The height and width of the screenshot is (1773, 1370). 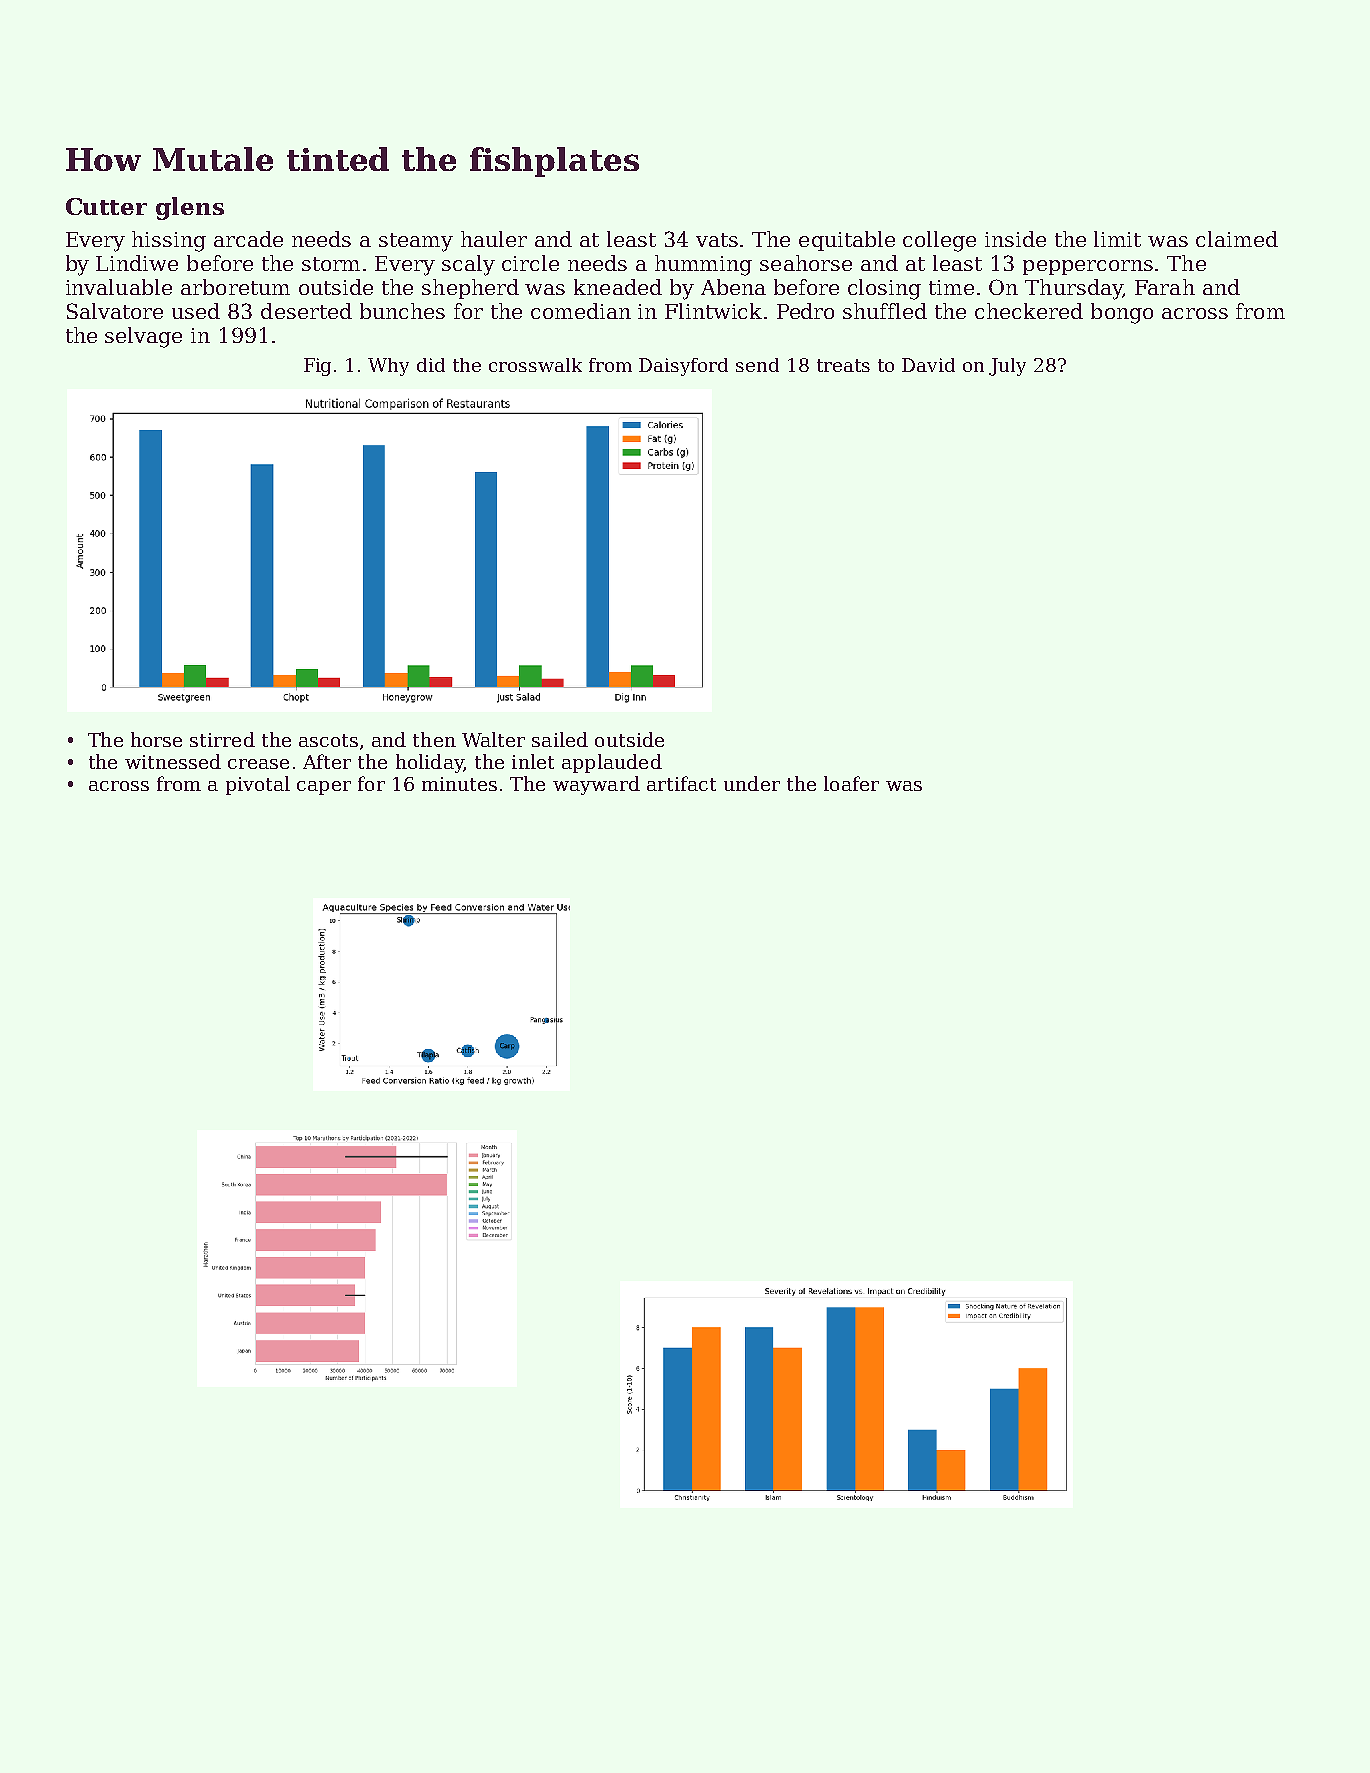 I want to click on stirred, so click(x=222, y=739).
